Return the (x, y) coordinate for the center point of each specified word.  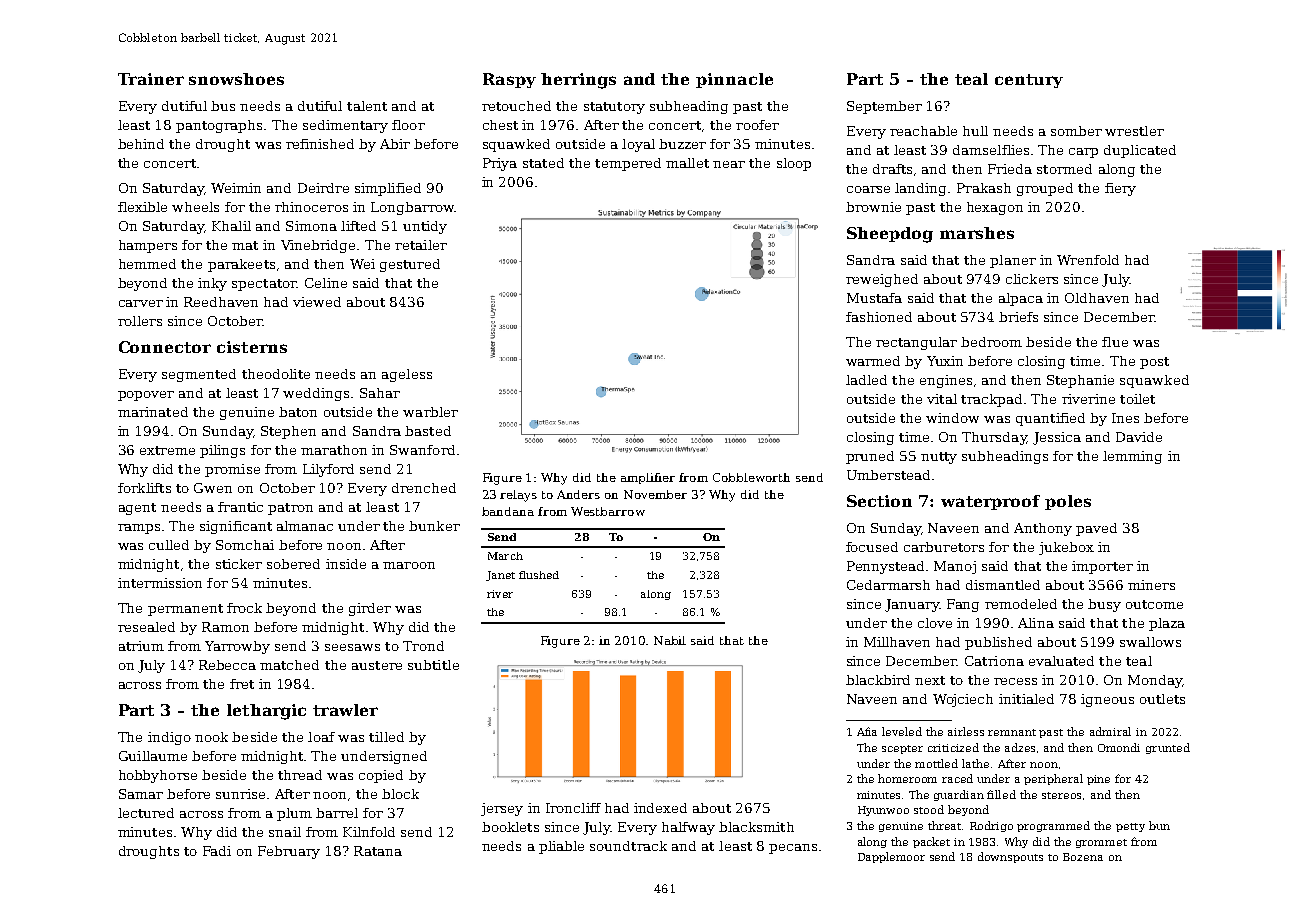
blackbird (878, 680)
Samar (141, 794)
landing (920, 189)
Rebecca (227, 665)
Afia (867, 731)
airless (966, 731)
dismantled (1003, 585)
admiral (1110, 731)
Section (879, 501)
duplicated (1140, 151)
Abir (395, 144)
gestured (410, 265)
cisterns (252, 347)
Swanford (422, 450)
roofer (757, 125)
